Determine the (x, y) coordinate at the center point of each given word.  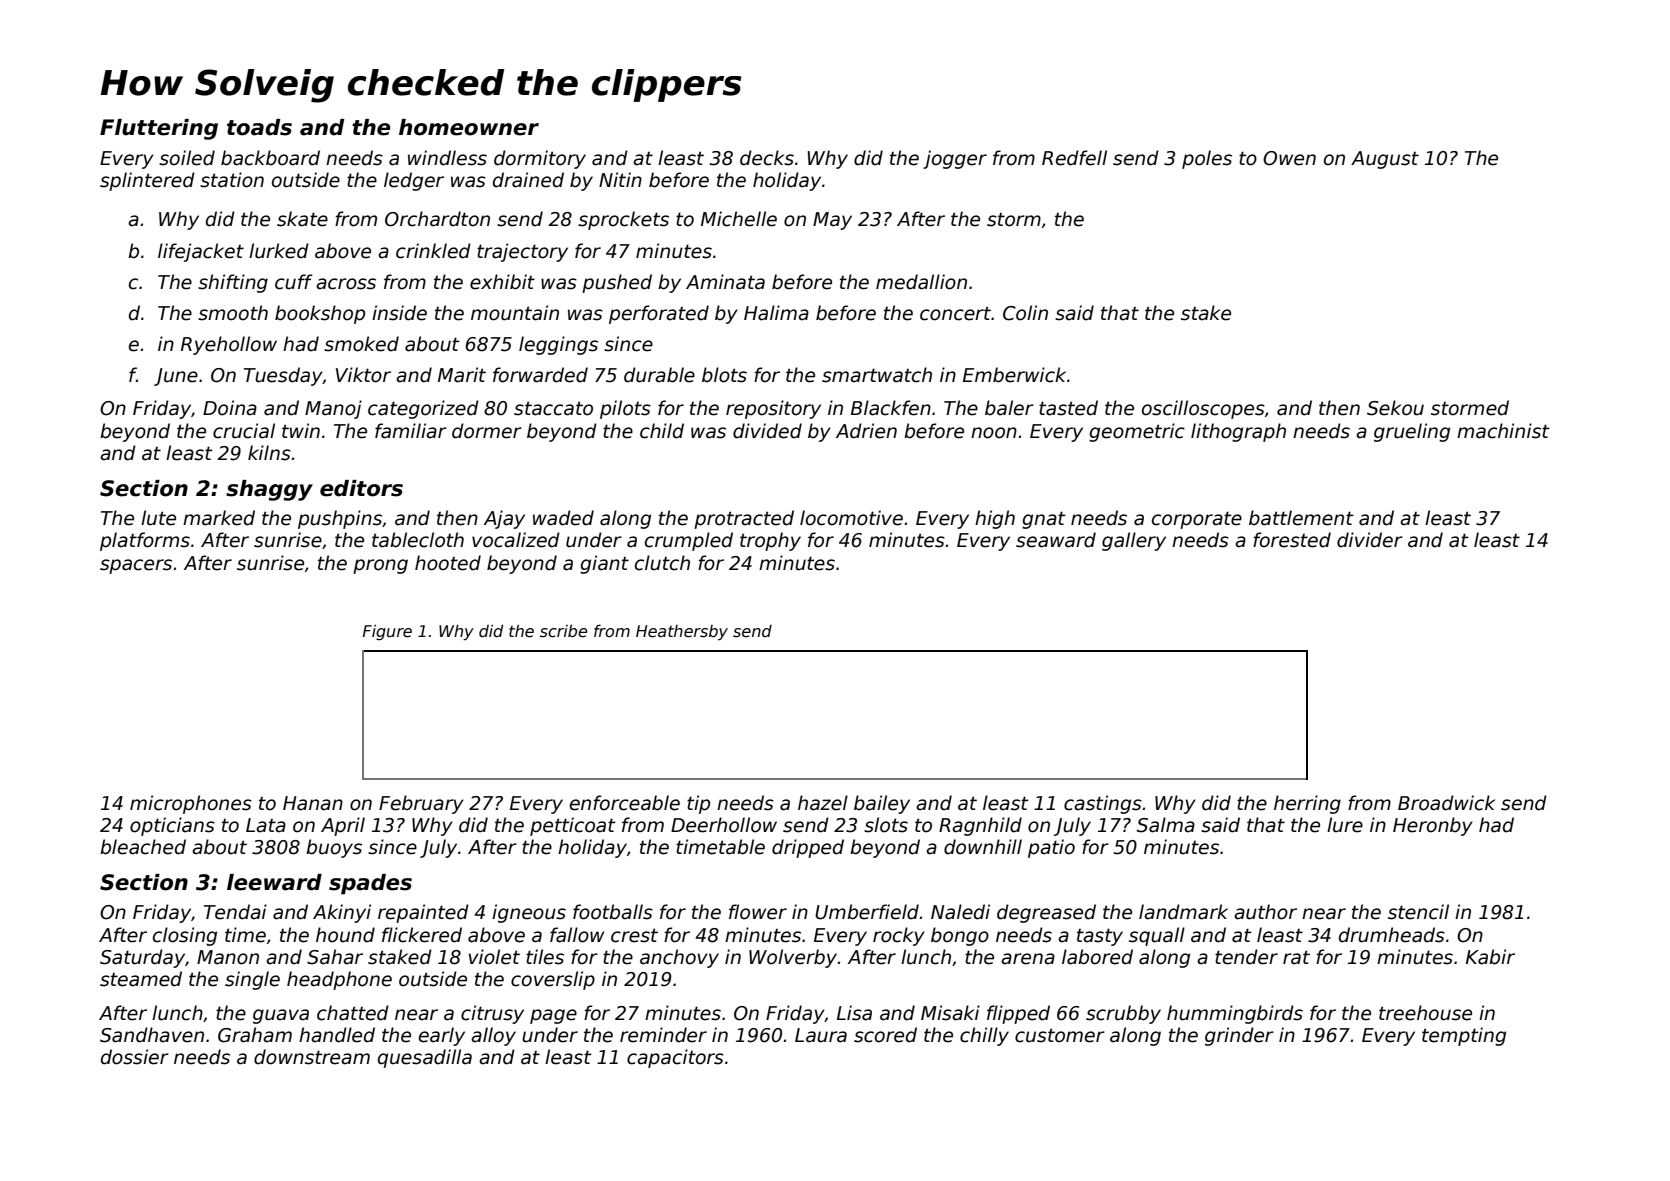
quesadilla (425, 1058)
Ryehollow (229, 345)
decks (767, 158)
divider (1370, 540)
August (1385, 160)
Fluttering (159, 129)
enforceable (625, 803)
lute (158, 518)
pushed (617, 283)
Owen (1289, 158)
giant (604, 564)
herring (1307, 804)
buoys (334, 848)
